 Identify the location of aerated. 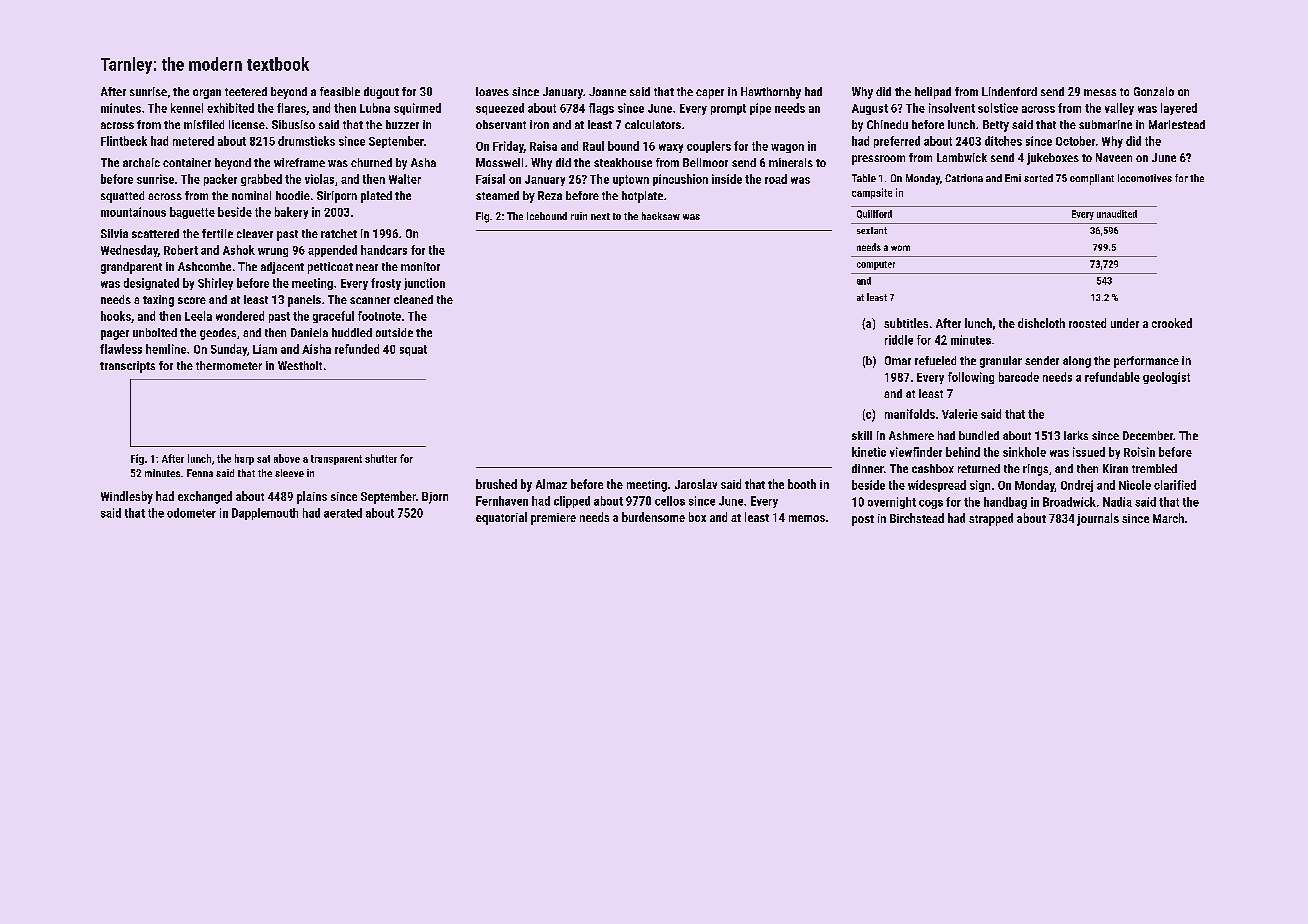
(343, 513).
